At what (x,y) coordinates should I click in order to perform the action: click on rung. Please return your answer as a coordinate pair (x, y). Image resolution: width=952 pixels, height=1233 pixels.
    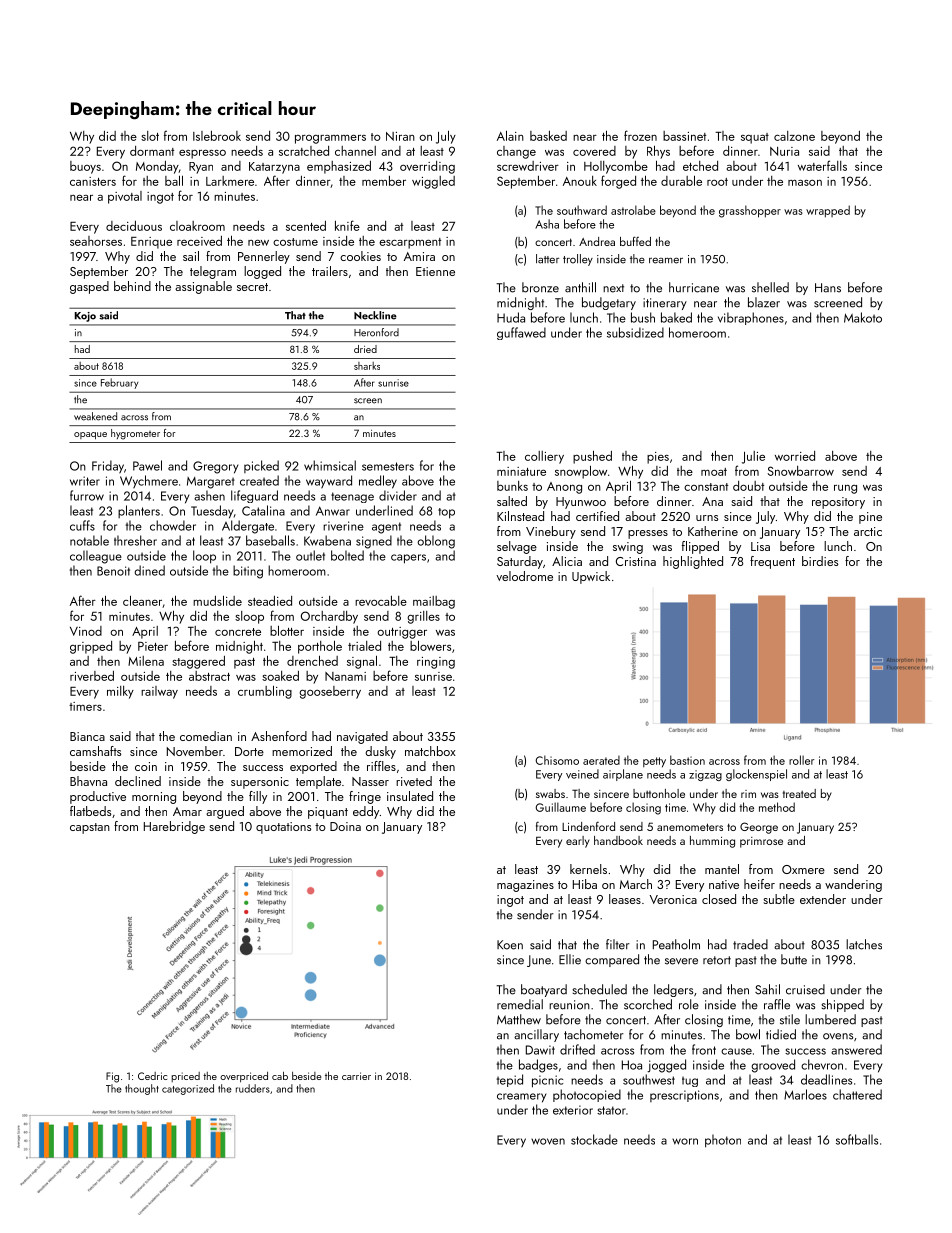
    Looking at the image, I should click on (845, 489).
